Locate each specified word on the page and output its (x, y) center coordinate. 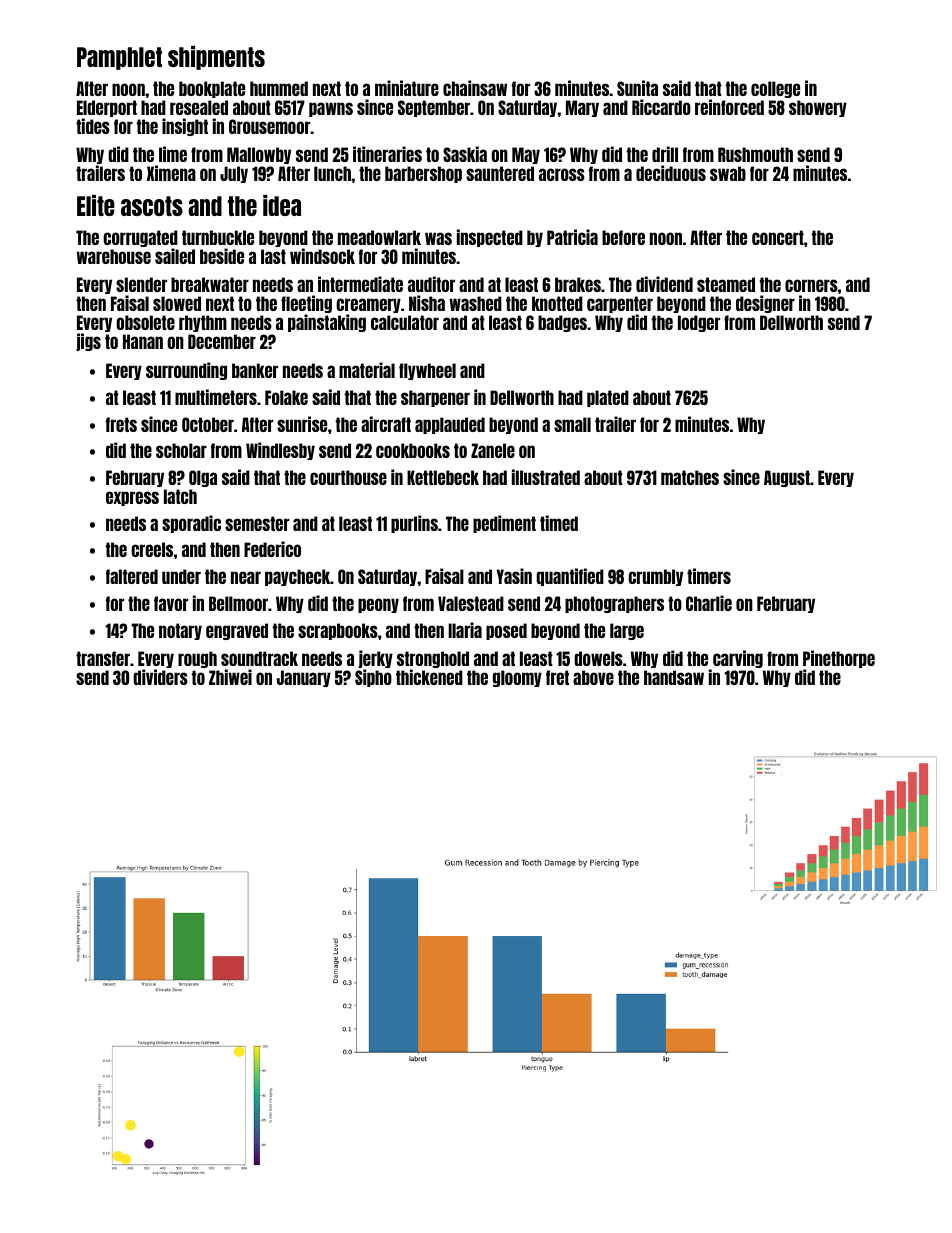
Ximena (171, 173)
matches (690, 477)
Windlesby (280, 451)
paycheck (297, 577)
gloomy (517, 678)
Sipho (373, 678)
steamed (726, 284)
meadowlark (379, 237)
